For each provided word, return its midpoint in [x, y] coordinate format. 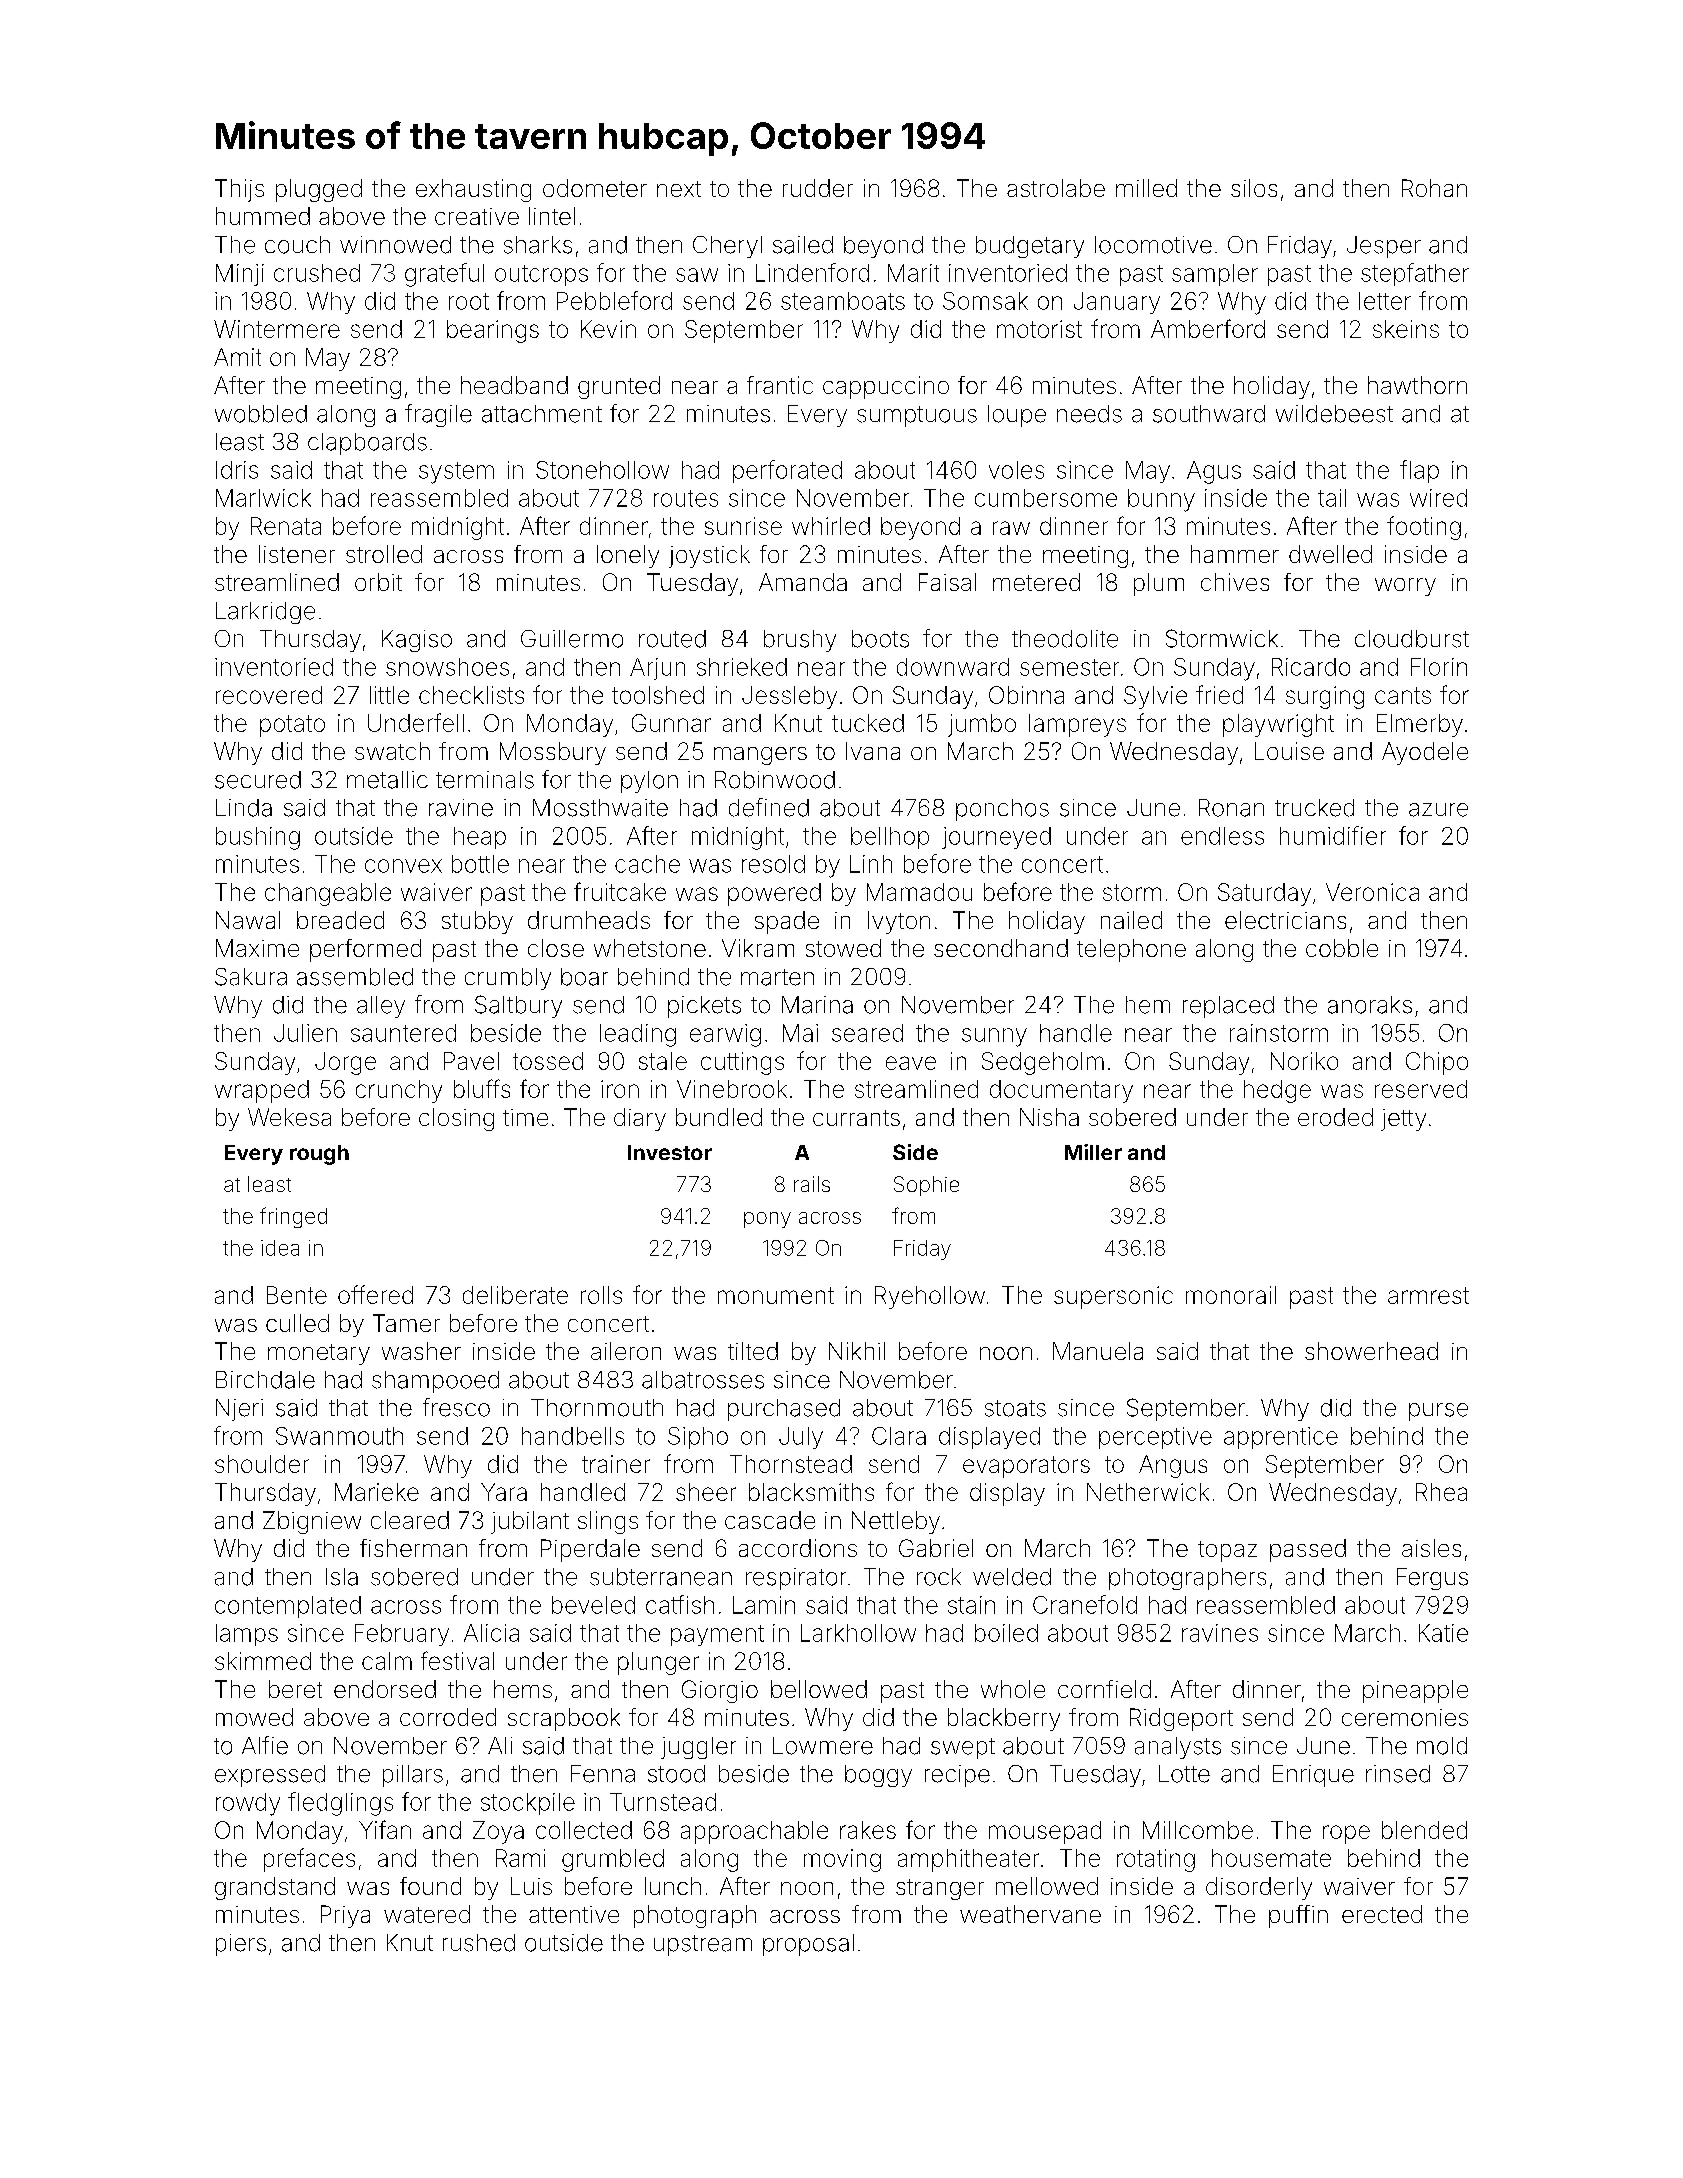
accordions [798, 1548]
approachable [754, 1832]
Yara [504, 1492]
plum [1159, 584]
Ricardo [1311, 667]
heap [480, 838]
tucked [868, 723]
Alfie [265, 1745]
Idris [237, 470]
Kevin [608, 329]
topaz [1227, 1551]
